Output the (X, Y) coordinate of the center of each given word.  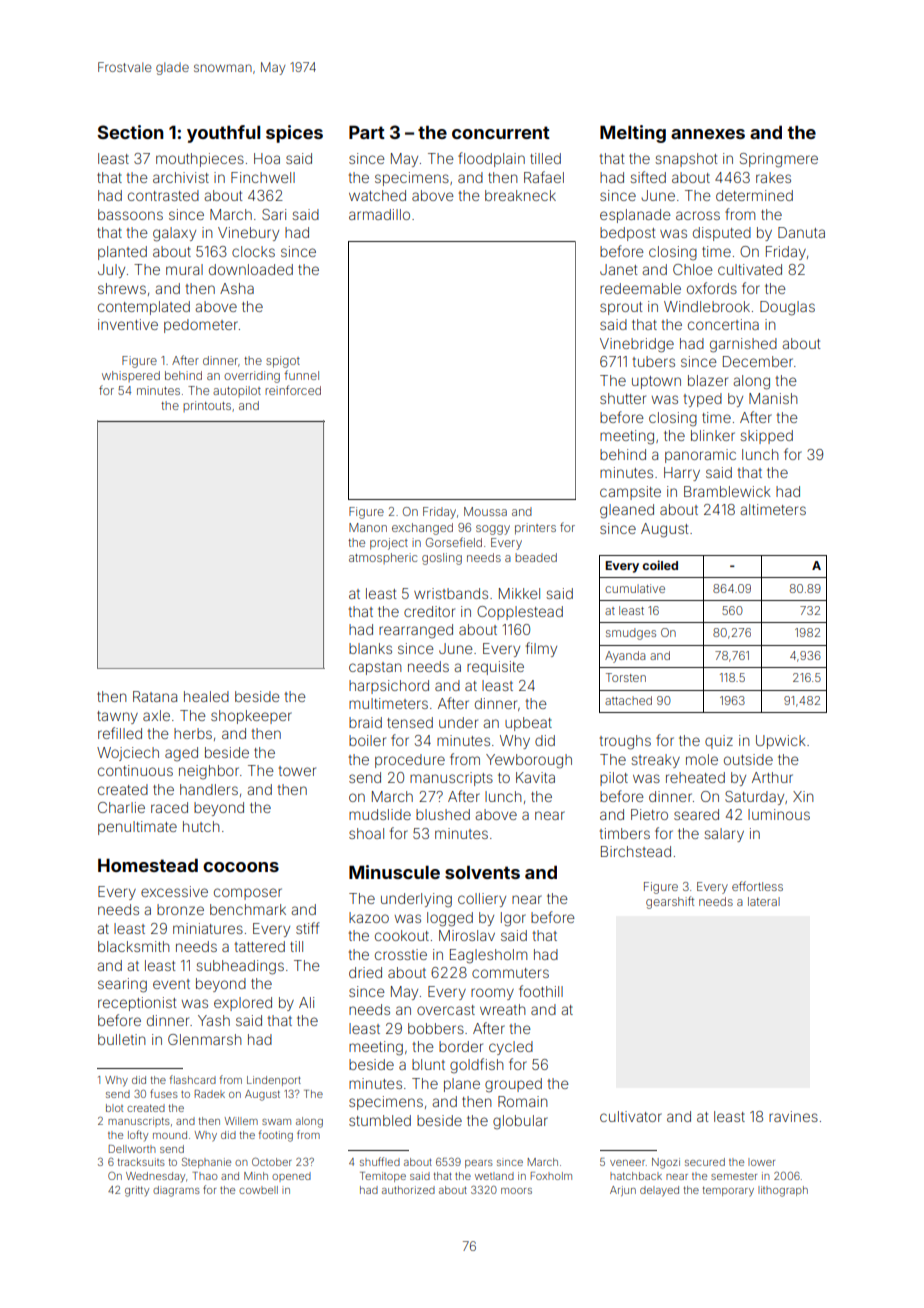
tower (297, 771)
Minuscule (394, 872)
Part (367, 132)
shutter (623, 398)
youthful (223, 134)
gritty (137, 1191)
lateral (764, 901)
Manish (773, 398)
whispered (131, 376)
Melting (633, 134)
